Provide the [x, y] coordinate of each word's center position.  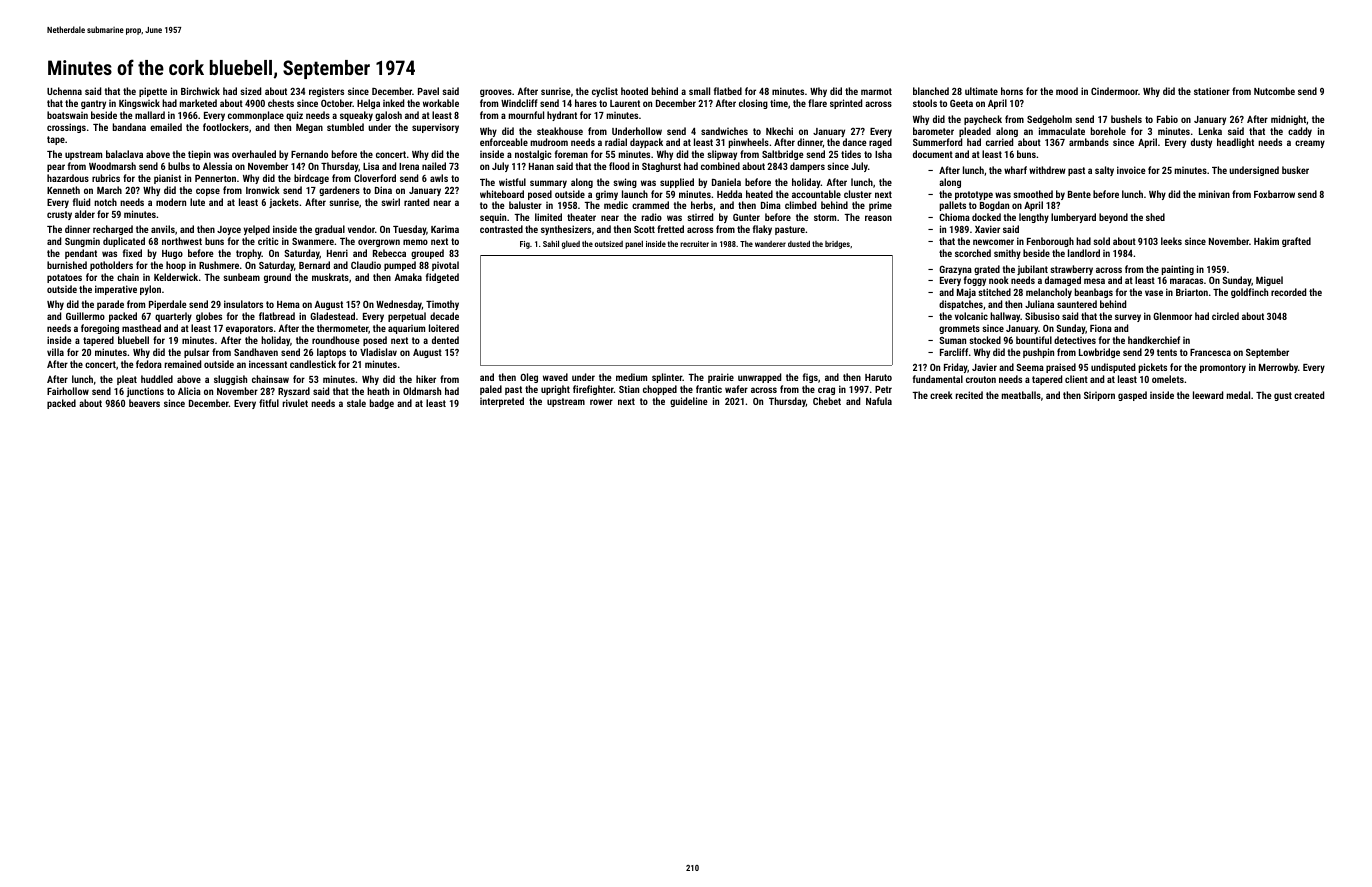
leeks [1171, 241]
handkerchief [1154, 340]
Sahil [551, 243]
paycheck [983, 120]
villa [55, 352]
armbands [1089, 142]
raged [880, 143]
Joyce [229, 230]
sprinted [846, 104]
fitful [269, 403]
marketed [198, 103]
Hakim [1266, 241]
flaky [762, 230]
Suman [952, 340]
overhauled [254, 154]
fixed [132, 253]
